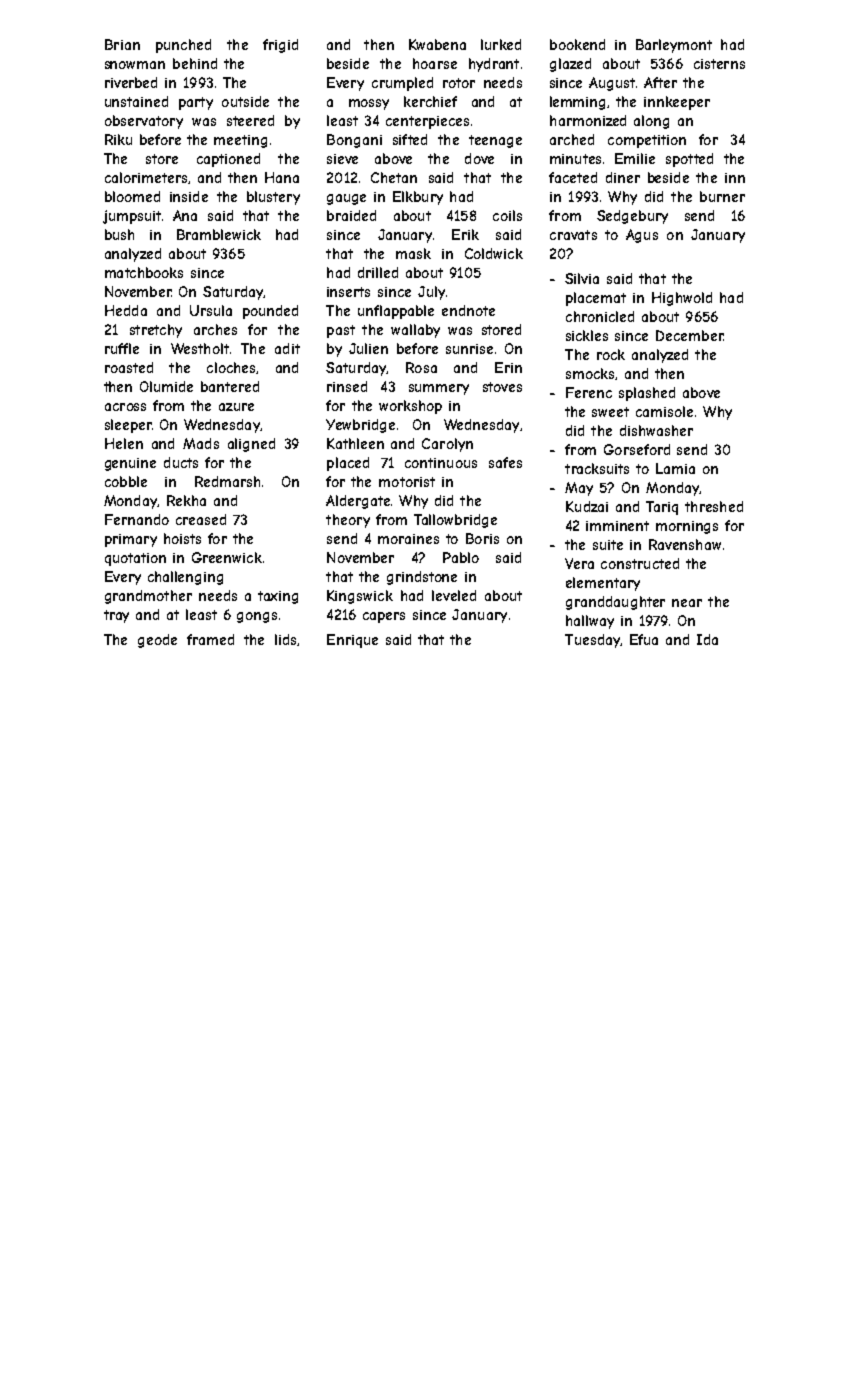  I want to click on Agus, so click(642, 236).
